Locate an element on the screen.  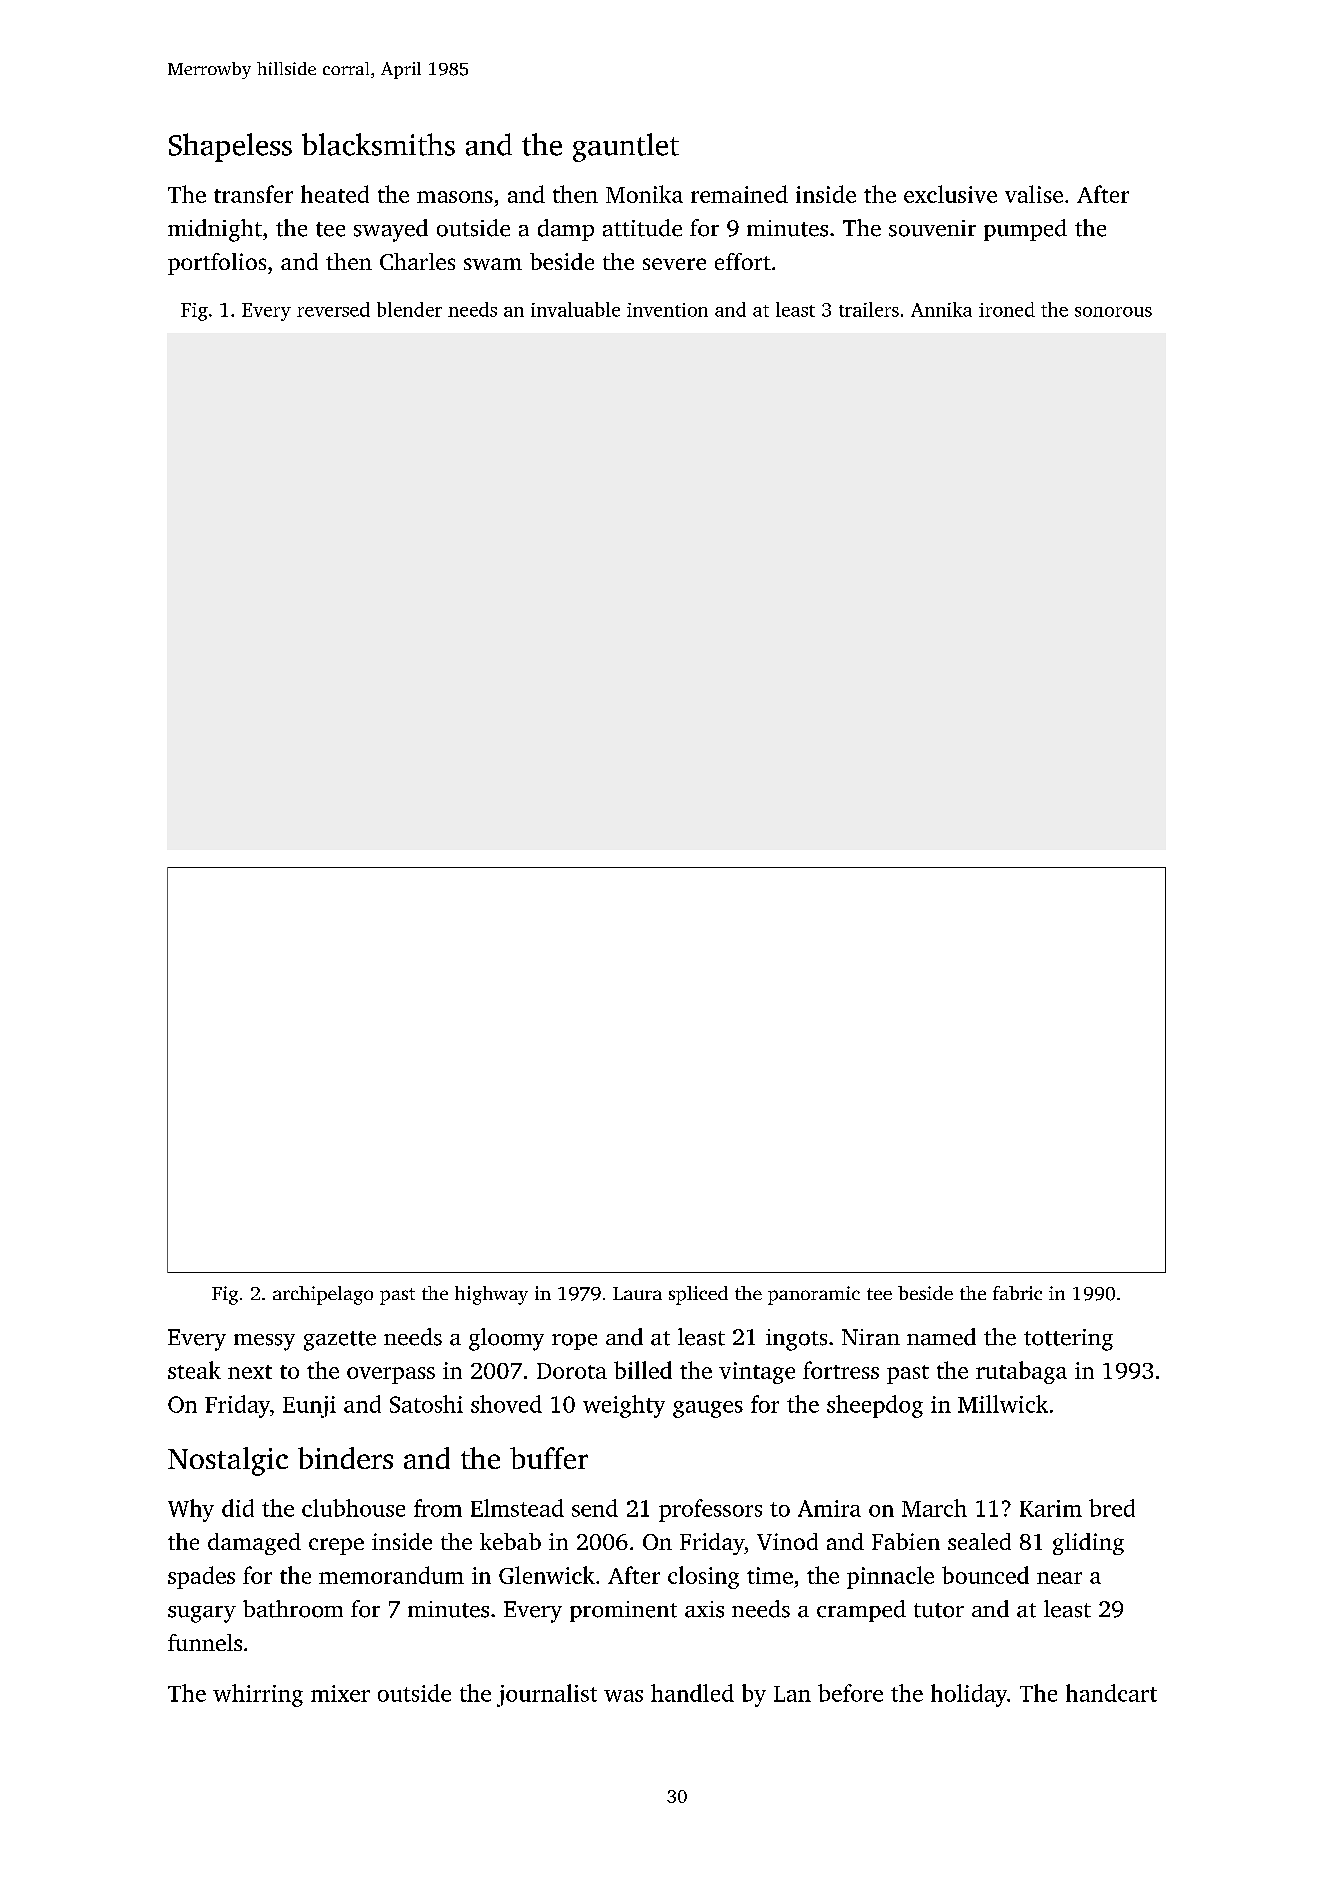
panoramic is located at coordinates (814, 1295).
